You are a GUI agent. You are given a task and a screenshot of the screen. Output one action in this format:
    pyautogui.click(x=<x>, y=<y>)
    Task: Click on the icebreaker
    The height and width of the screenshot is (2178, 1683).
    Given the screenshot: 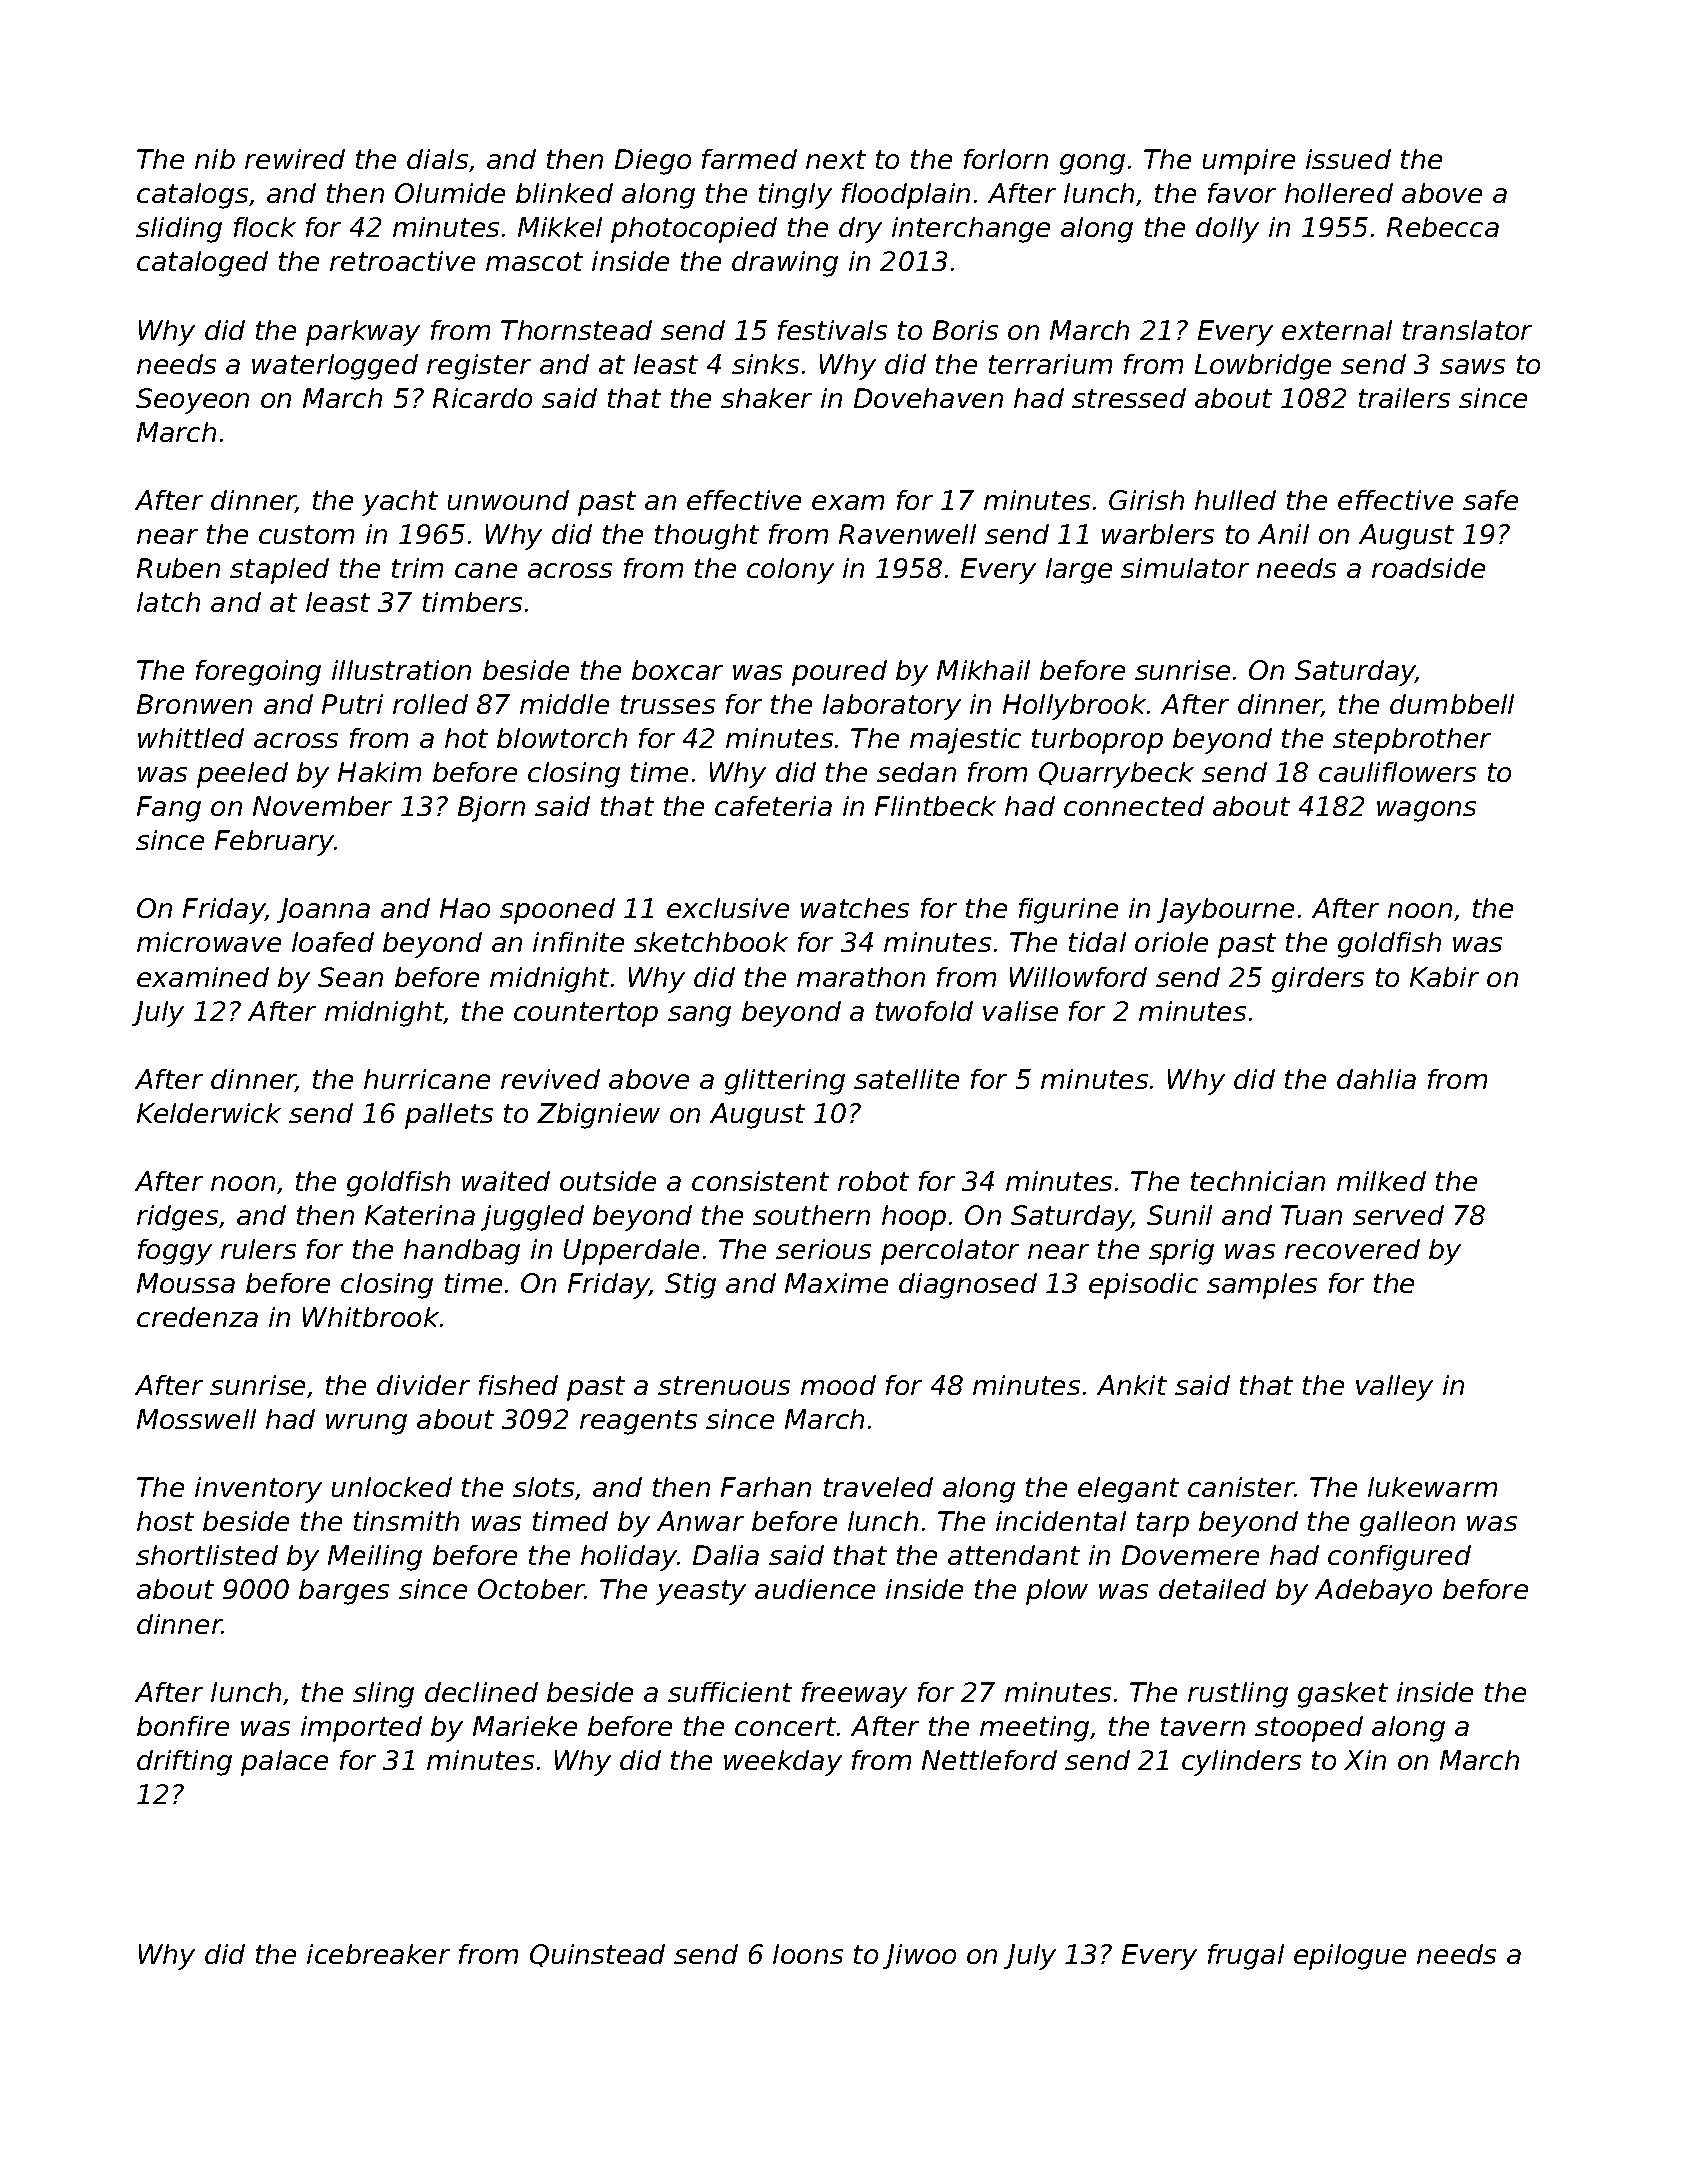 What is the action you would take?
    pyautogui.click(x=378, y=1954)
